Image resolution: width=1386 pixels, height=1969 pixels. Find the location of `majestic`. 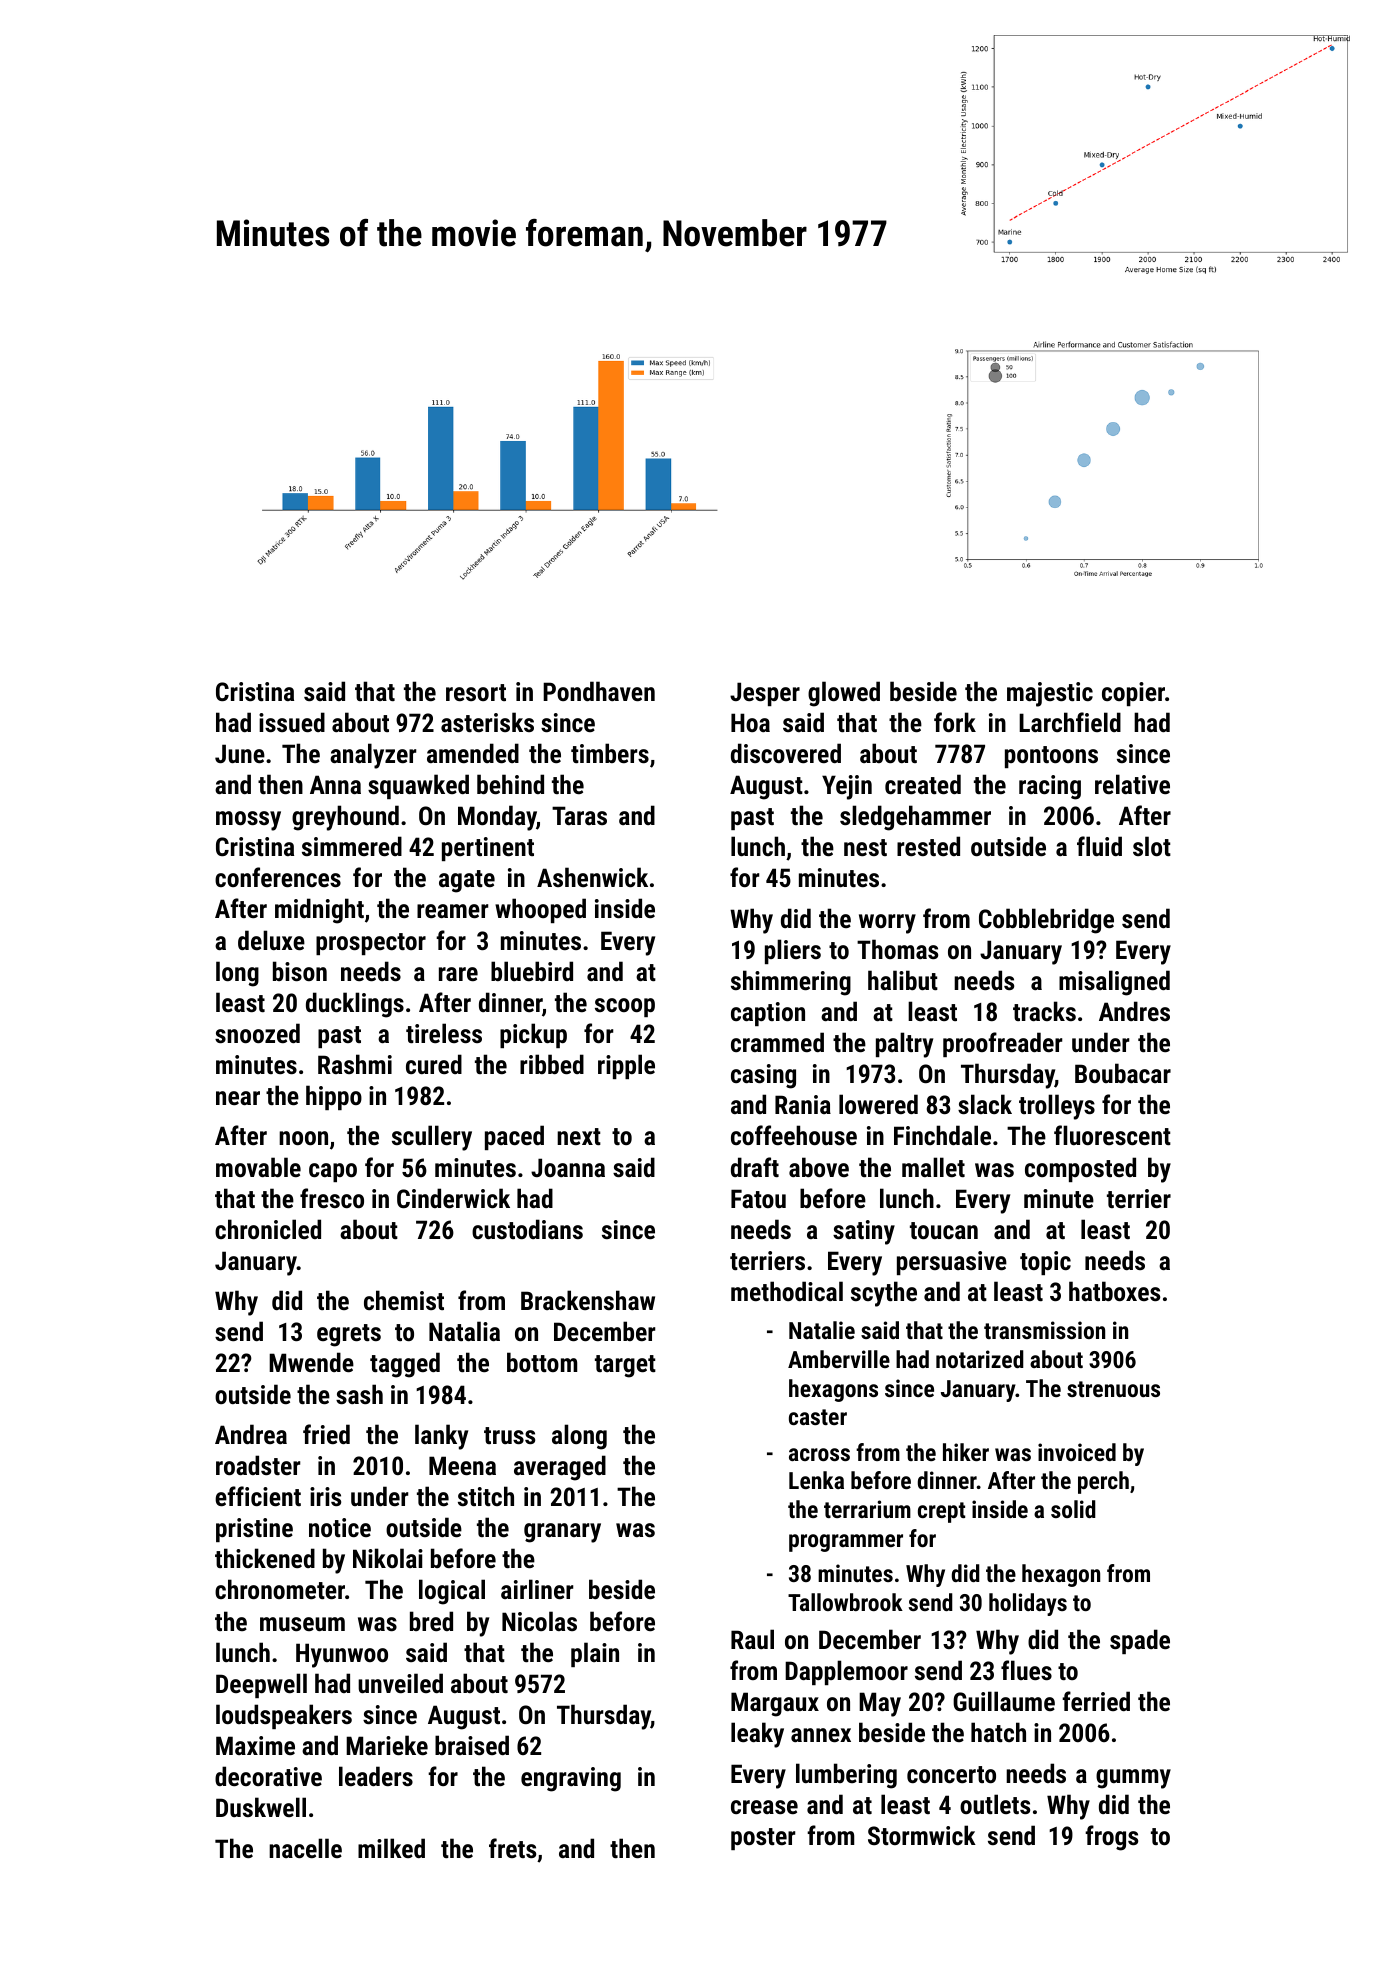

majestic is located at coordinates (1050, 694).
